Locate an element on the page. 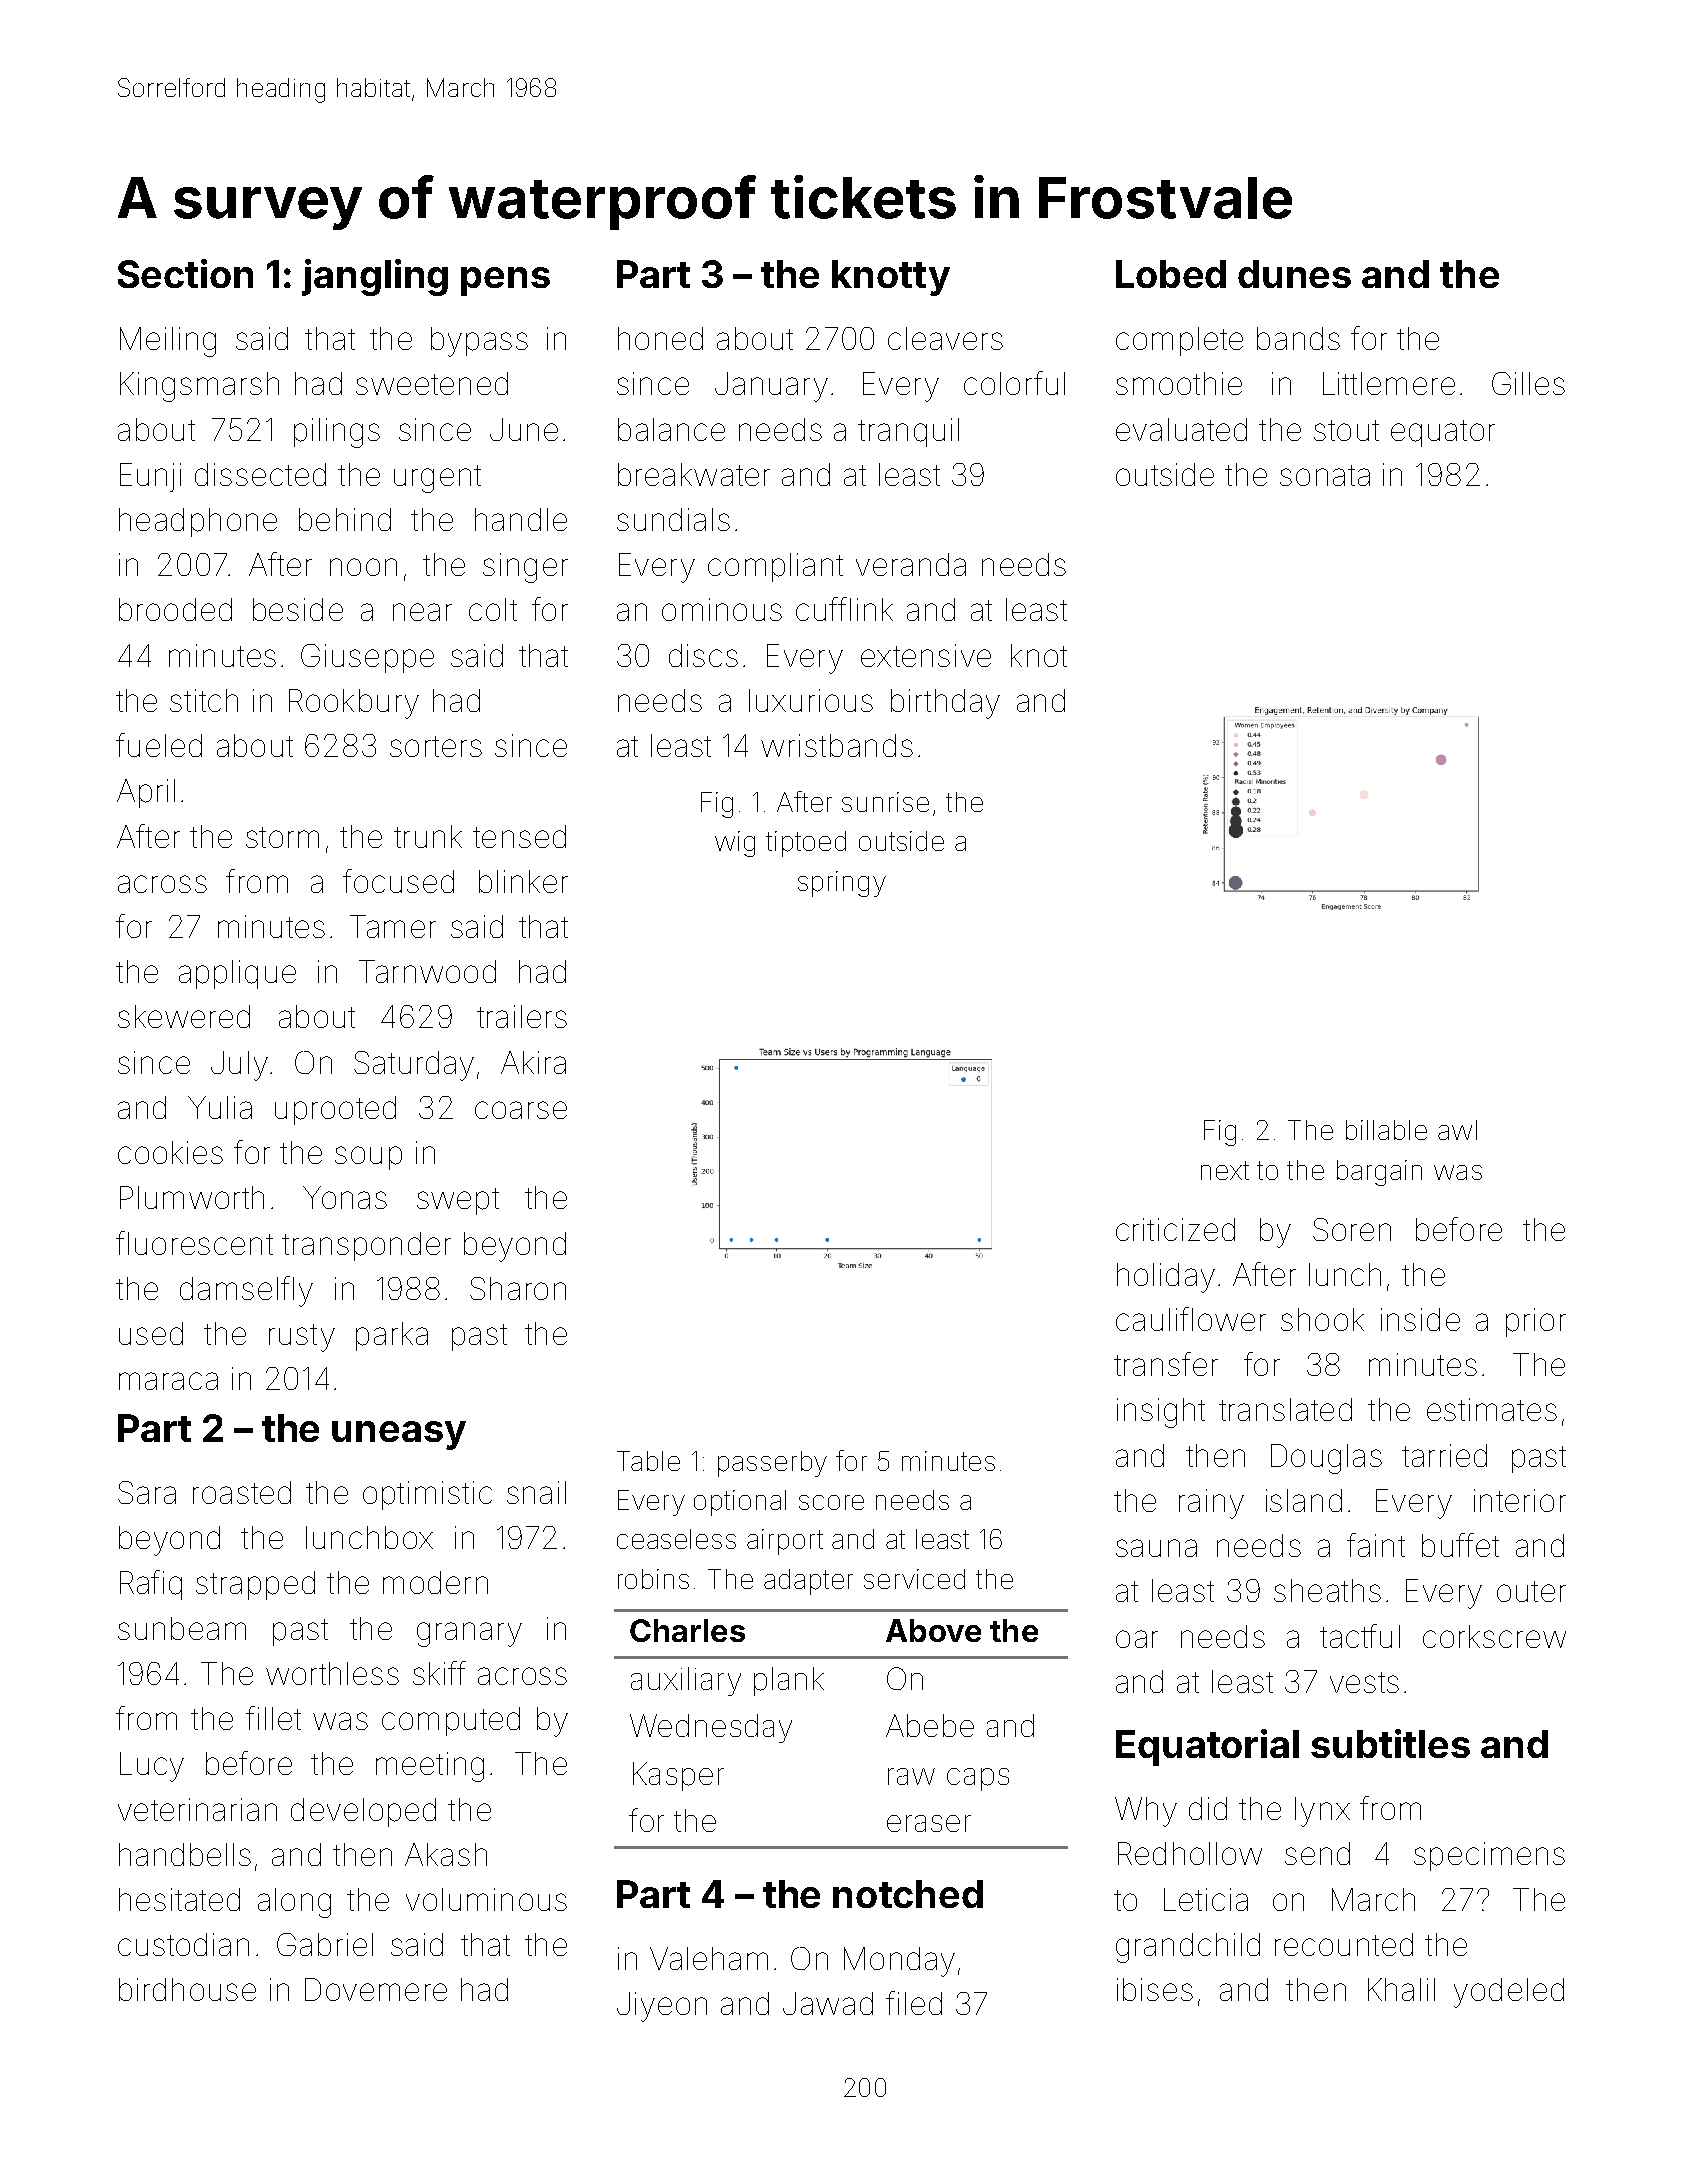 This page has width=1683, height=2178. compliant is located at coordinates (775, 567).
